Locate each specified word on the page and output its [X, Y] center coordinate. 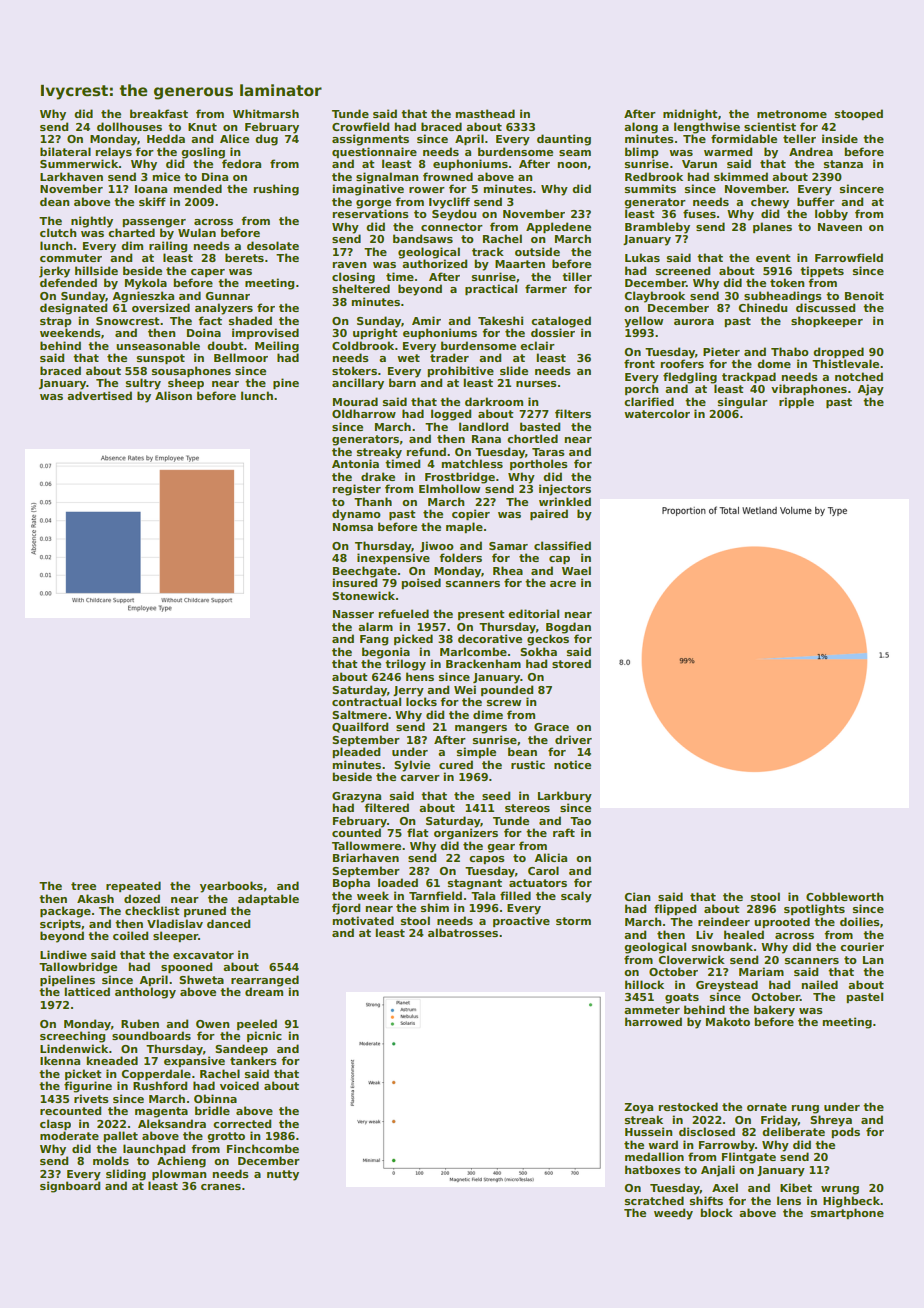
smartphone [847, 1213]
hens [420, 676]
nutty [283, 1175]
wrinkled [565, 501]
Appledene [558, 227]
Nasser [353, 614]
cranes [221, 1187]
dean [54, 201]
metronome [792, 114]
